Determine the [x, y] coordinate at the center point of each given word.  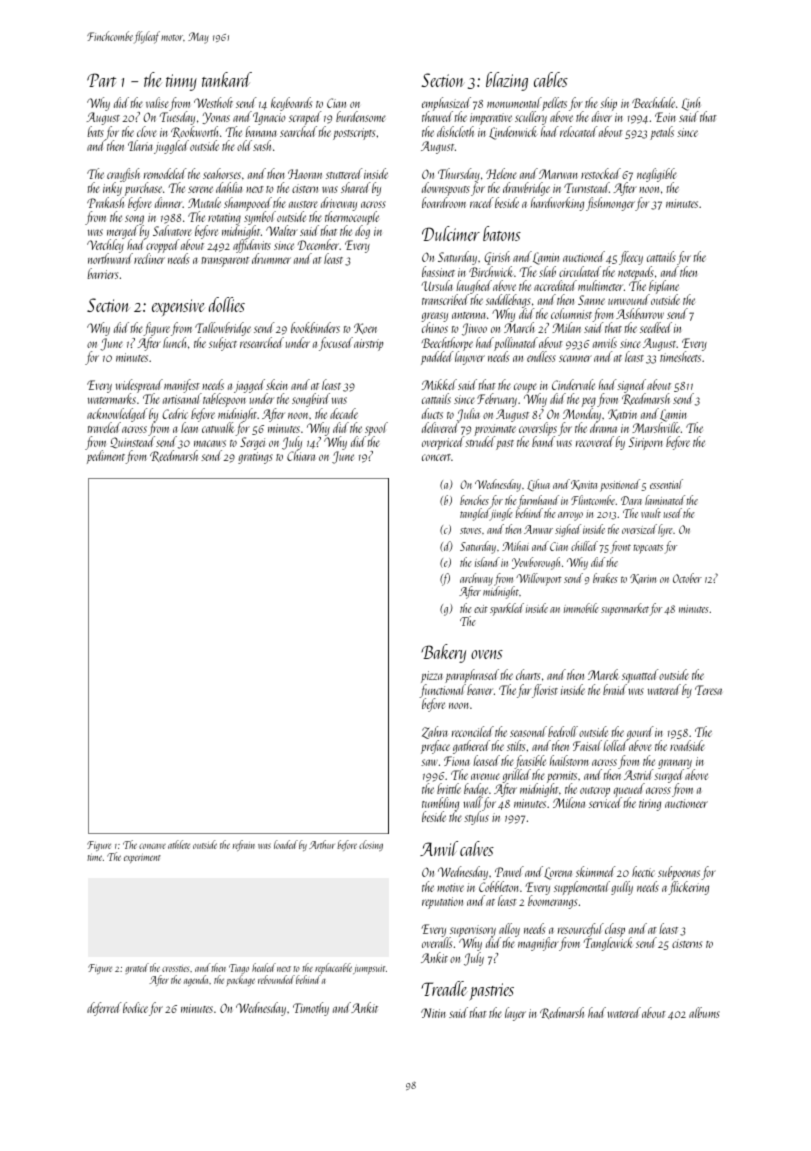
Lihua [538, 485]
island [487, 562]
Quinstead [131, 443]
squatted [640, 676]
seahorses [222, 173]
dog [362, 232]
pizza [432, 677]
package [241, 980]
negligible [657, 175]
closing [371, 845]
